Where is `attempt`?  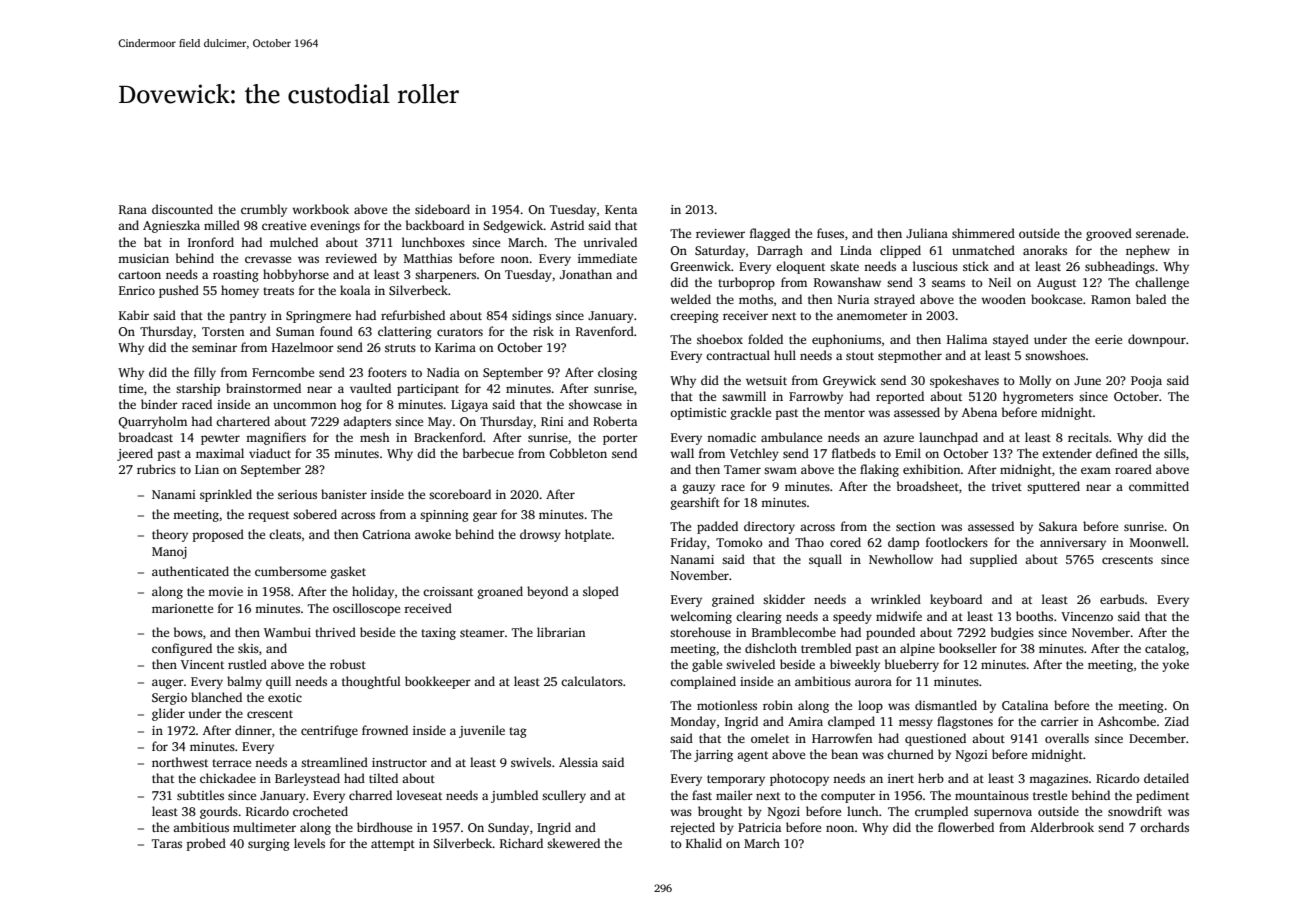 attempt is located at coordinates (393, 845).
